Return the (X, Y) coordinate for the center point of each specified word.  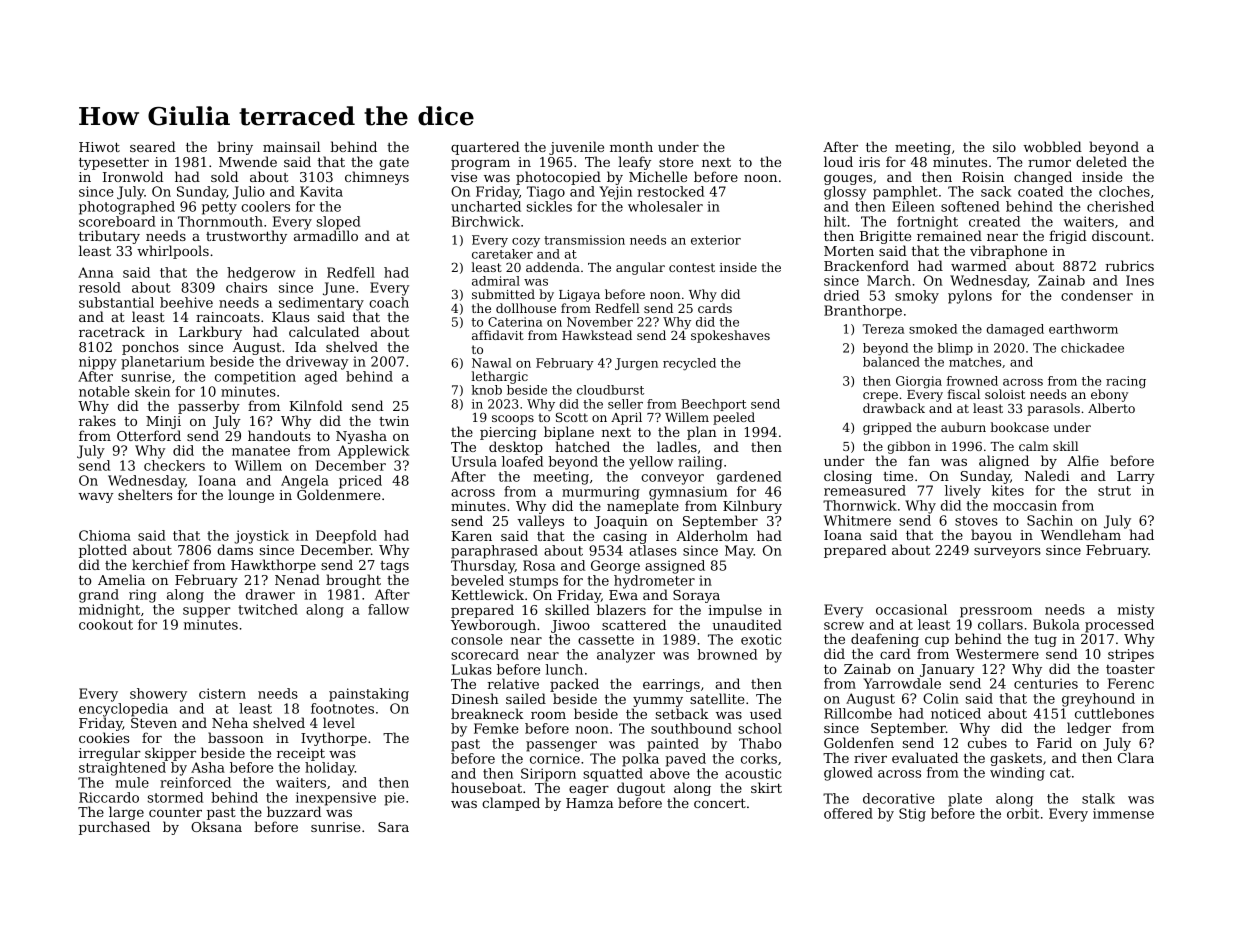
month (631, 146)
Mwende (248, 161)
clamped (511, 804)
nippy (98, 363)
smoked (933, 329)
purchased (114, 828)
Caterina (515, 322)
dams (235, 549)
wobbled (1052, 146)
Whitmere (857, 520)
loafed (522, 461)
